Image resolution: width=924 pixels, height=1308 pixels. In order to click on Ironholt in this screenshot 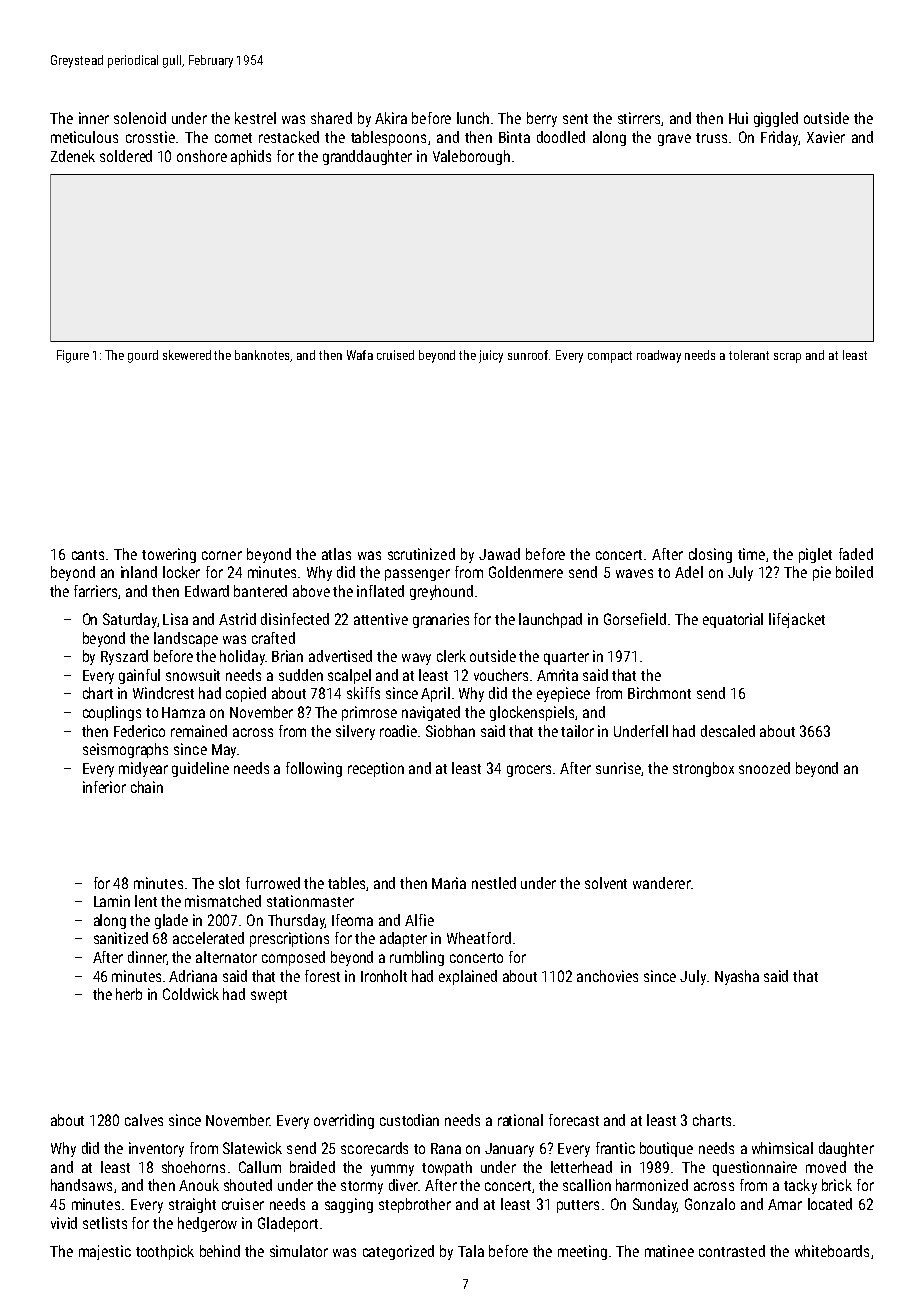, I will do `click(384, 976)`.
